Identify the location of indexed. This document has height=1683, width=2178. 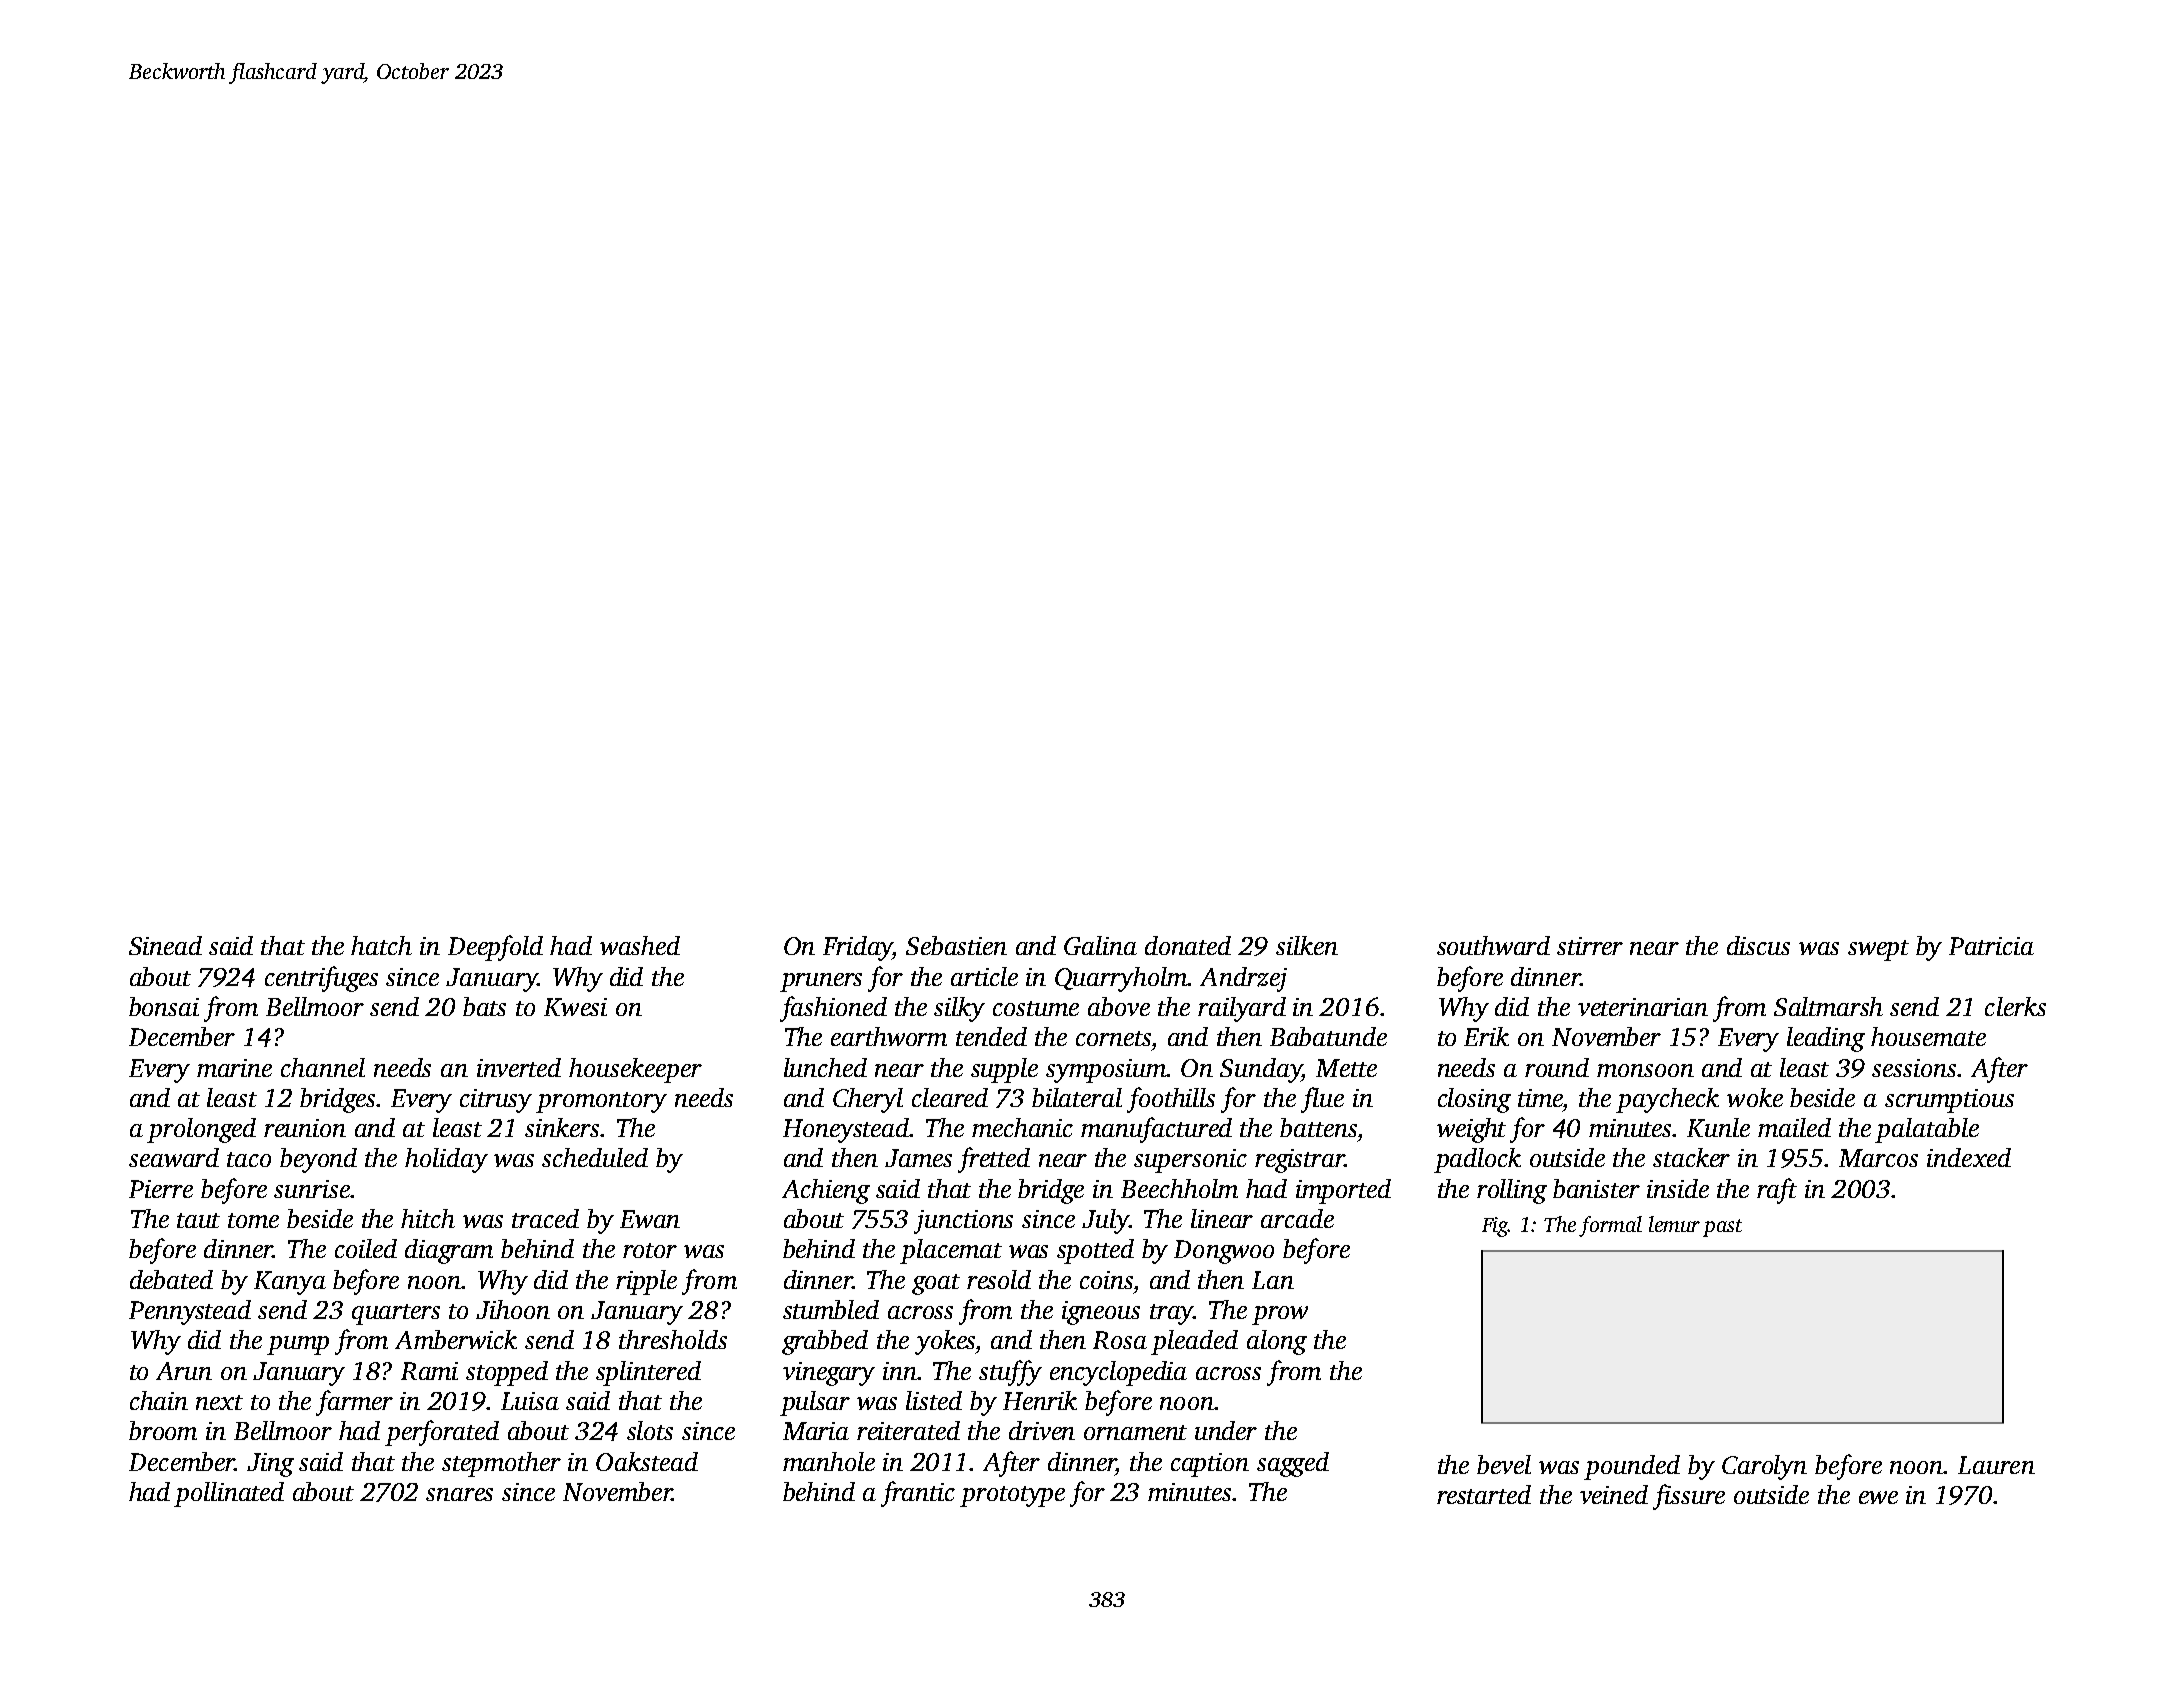
(1969, 1157).
